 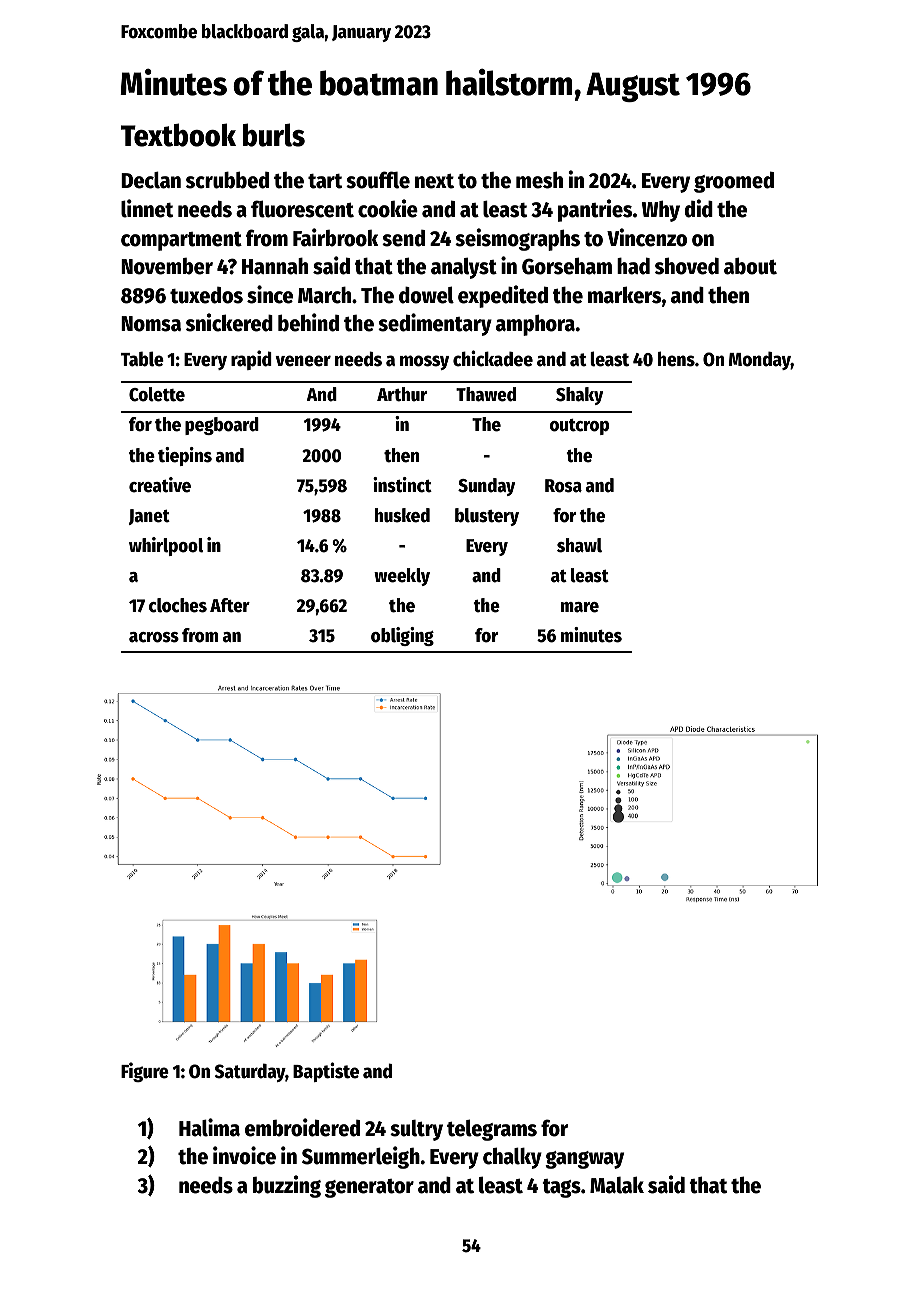 I want to click on tags, so click(x=561, y=1188).
